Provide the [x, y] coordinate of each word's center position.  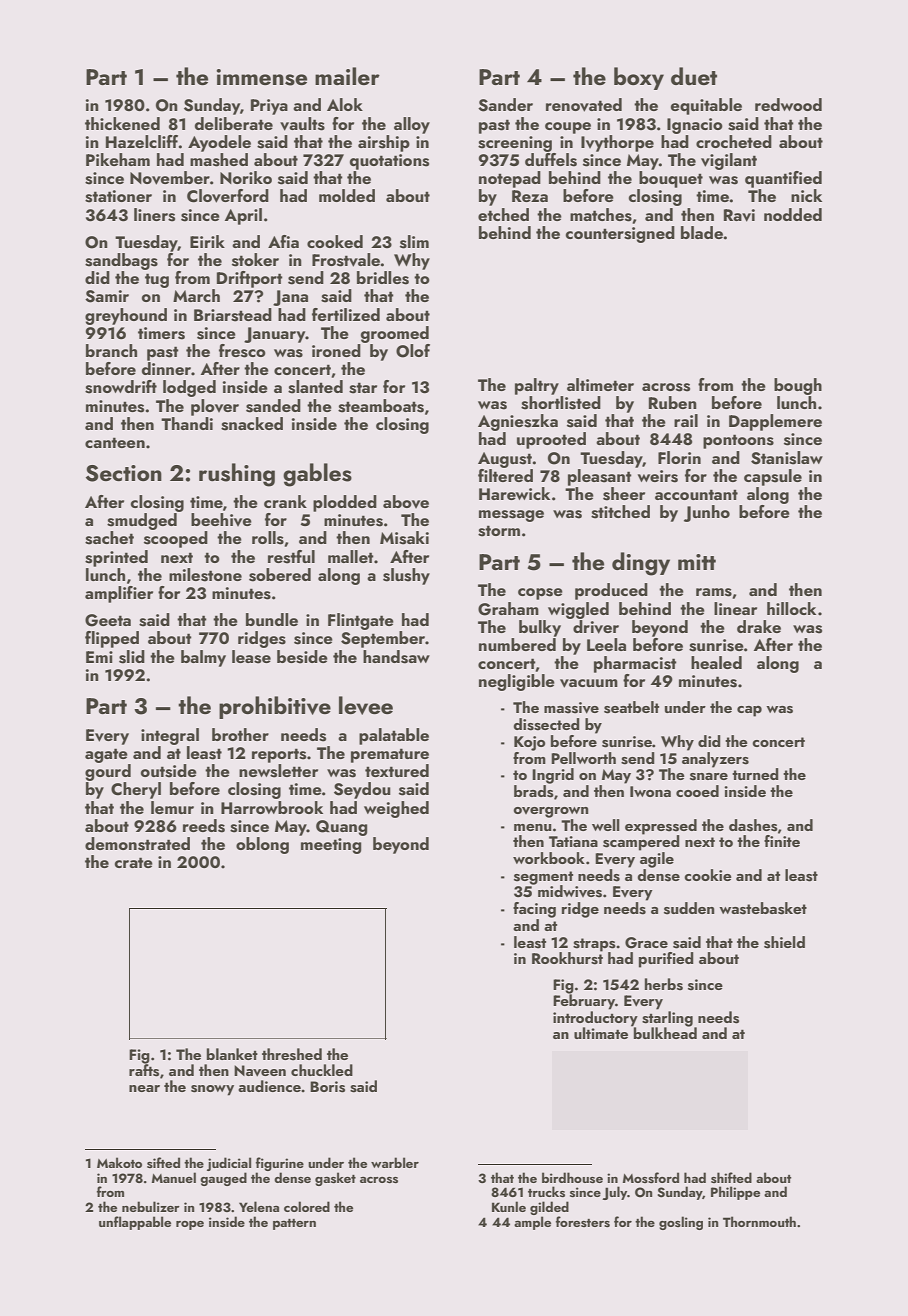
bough [798, 386]
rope [190, 1225]
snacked [252, 424]
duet [694, 76]
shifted [731, 1177]
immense [261, 77]
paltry [537, 386]
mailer [347, 76]
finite [782, 841]
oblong [262, 845]
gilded [549, 1208]
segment [543, 878]
